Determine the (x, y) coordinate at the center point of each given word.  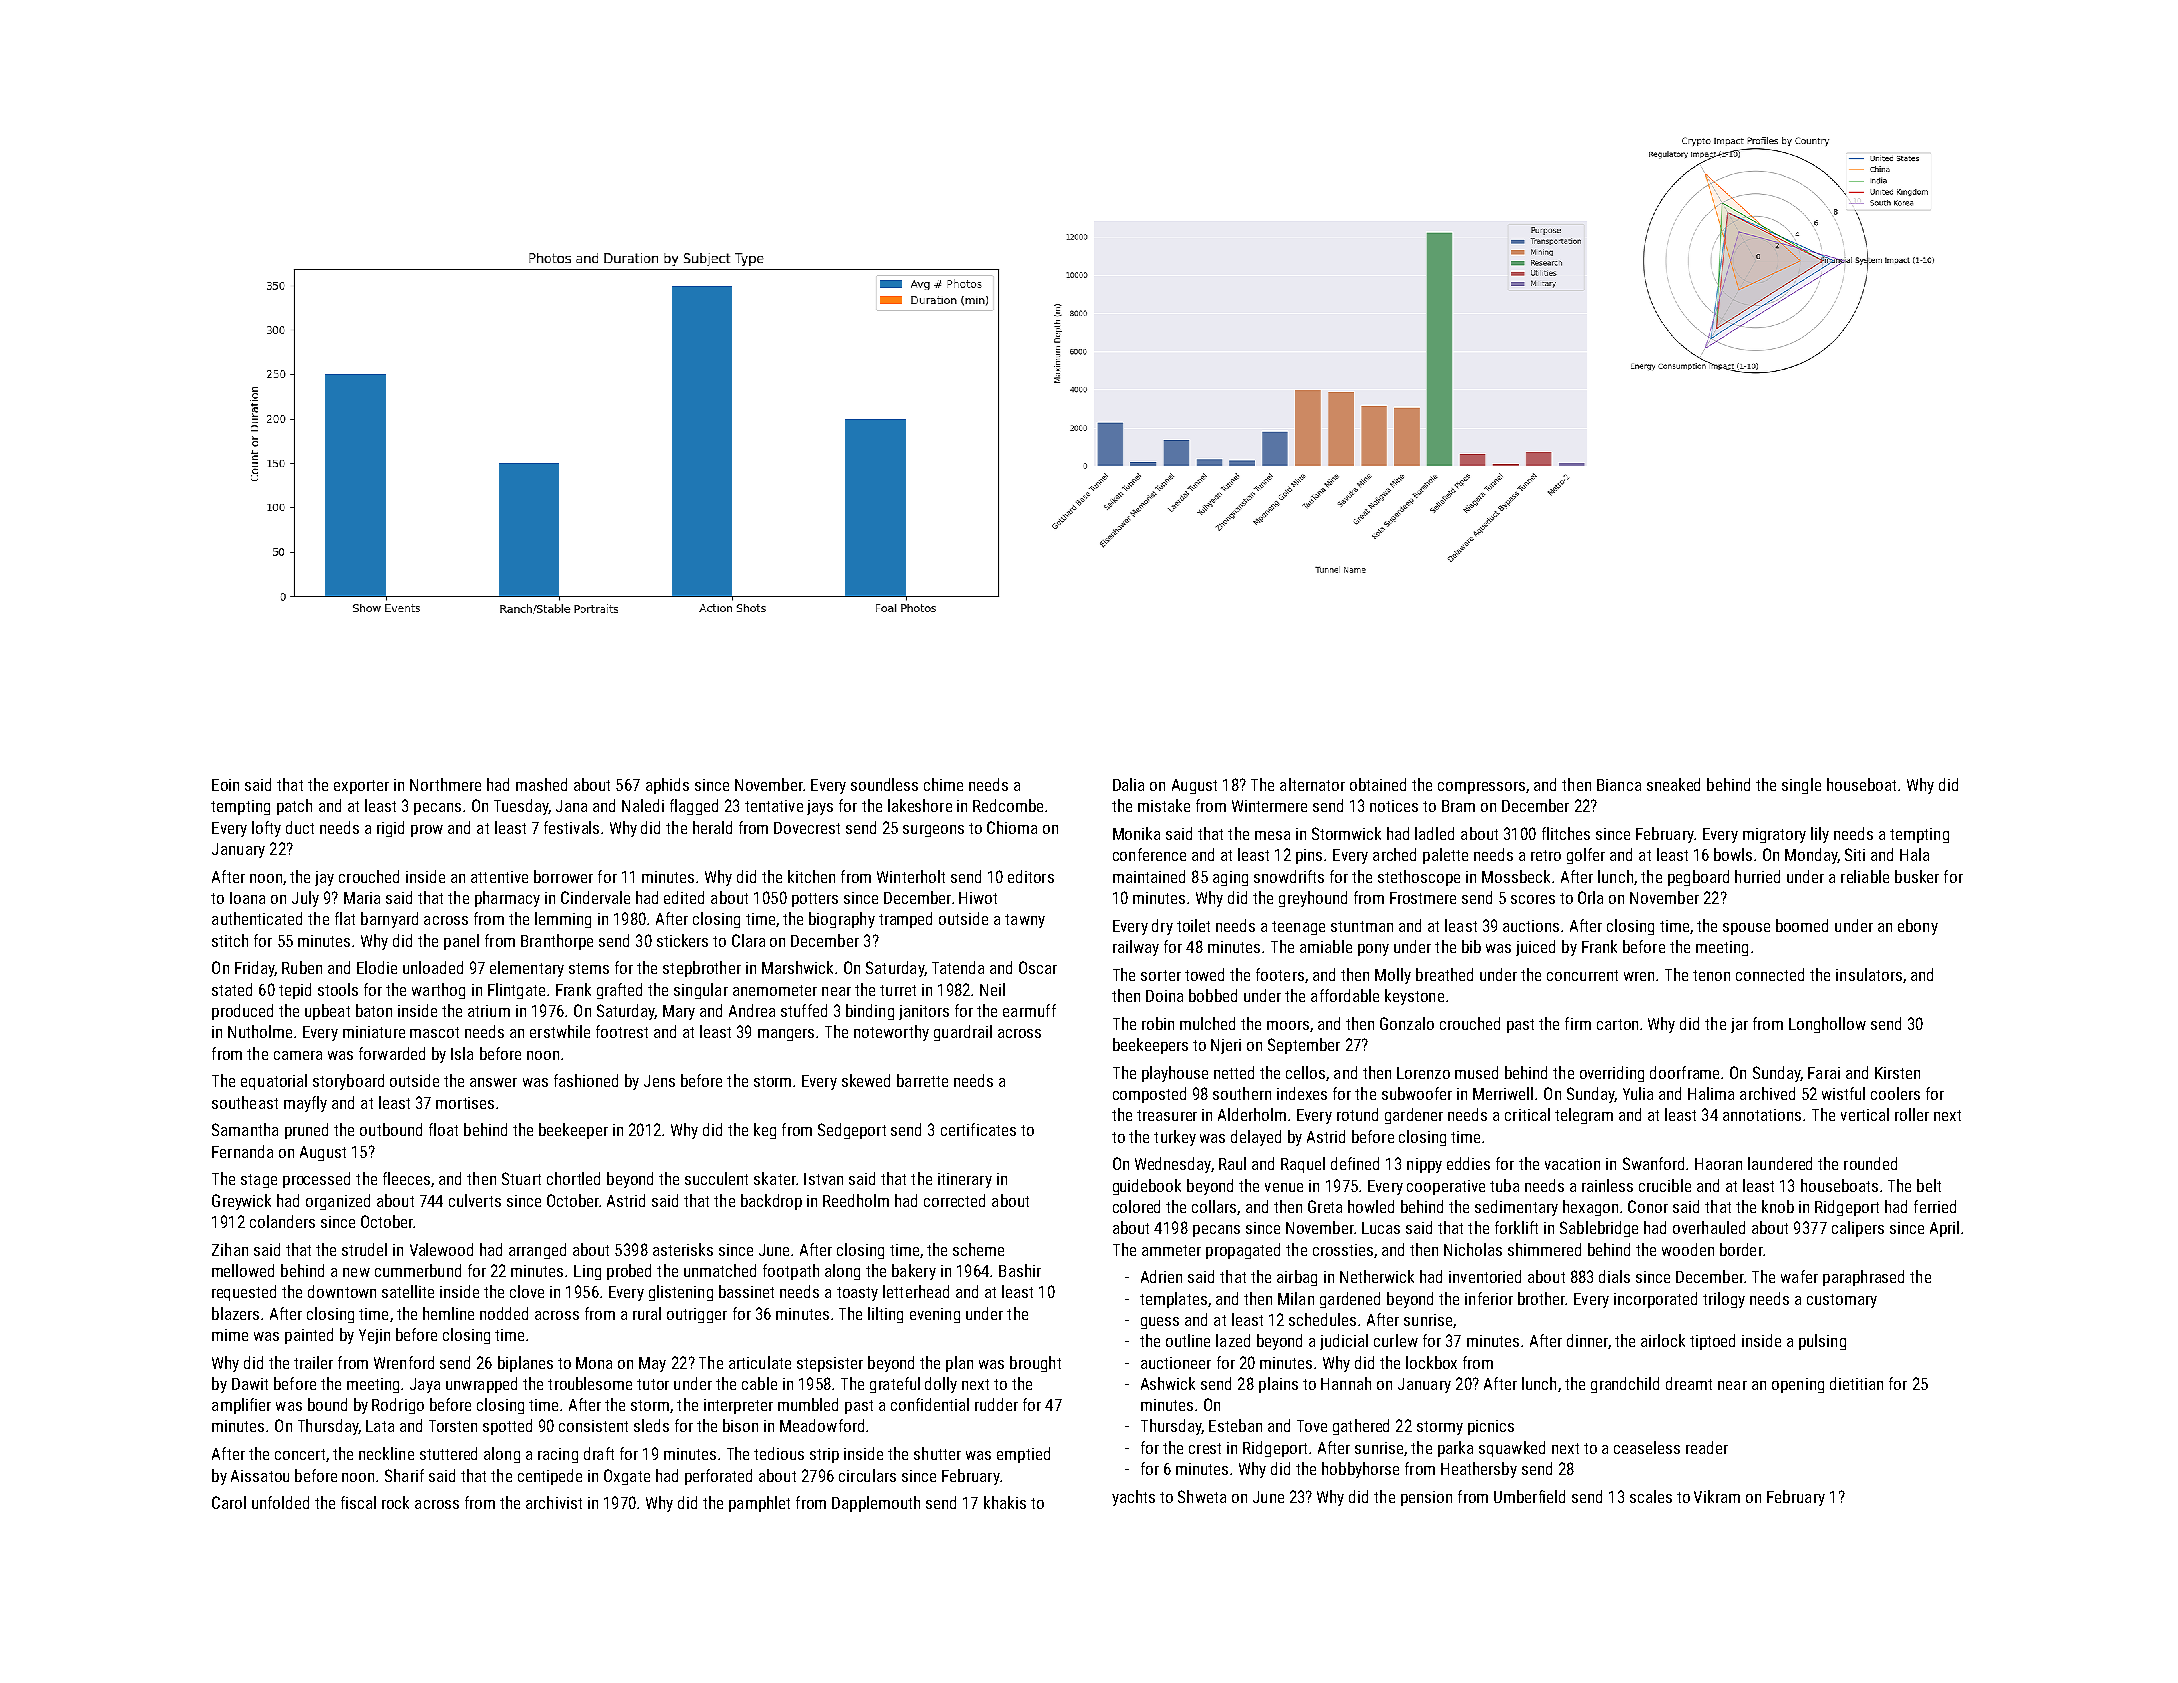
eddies (1468, 1163)
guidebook (1147, 1187)
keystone (1414, 997)
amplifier (241, 1406)
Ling (587, 1272)
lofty (266, 829)
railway (1136, 948)
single (1801, 786)
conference (1149, 854)
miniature (374, 1032)
